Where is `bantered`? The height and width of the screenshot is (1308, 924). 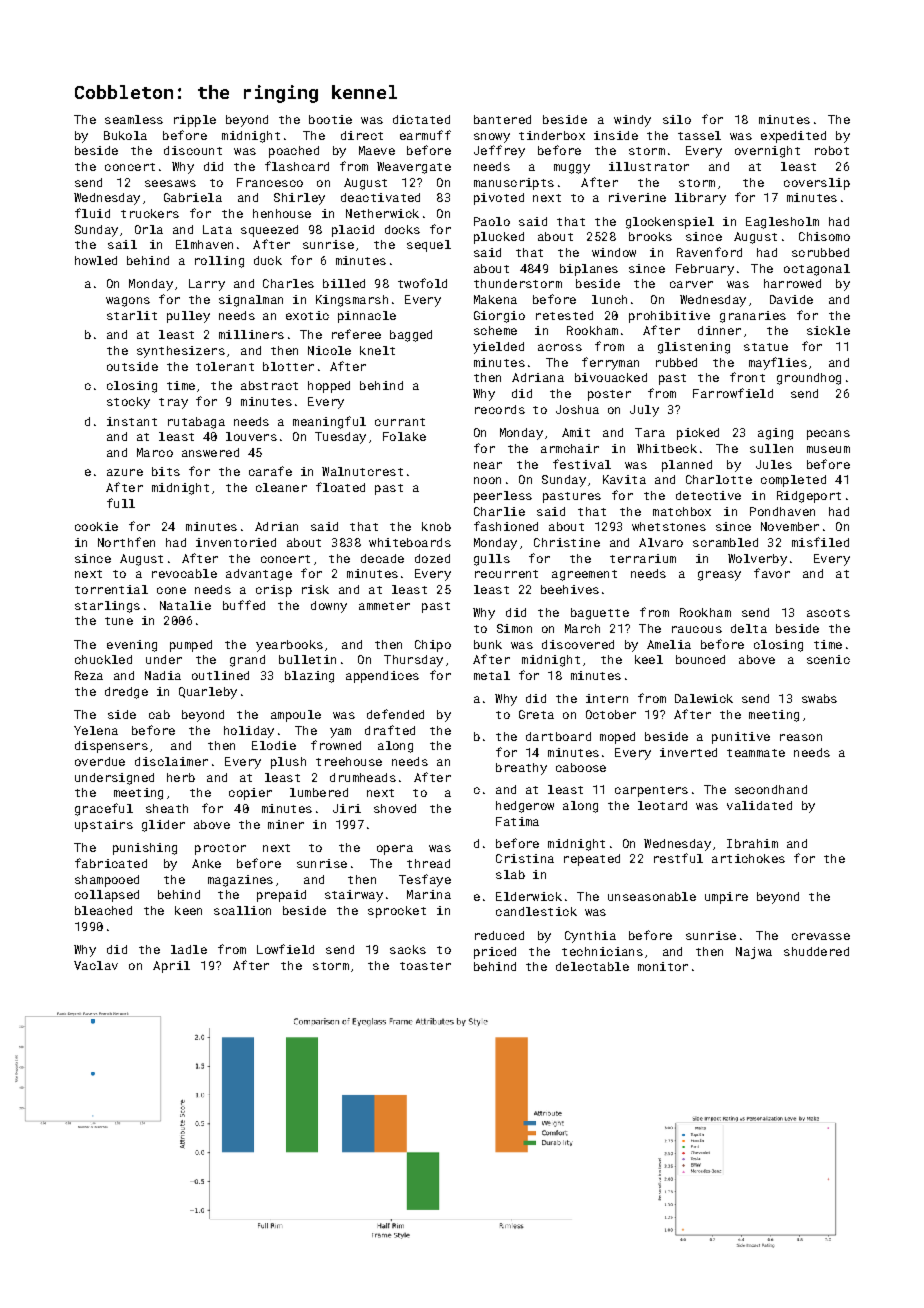 bantered is located at coordinates (502, 119).
